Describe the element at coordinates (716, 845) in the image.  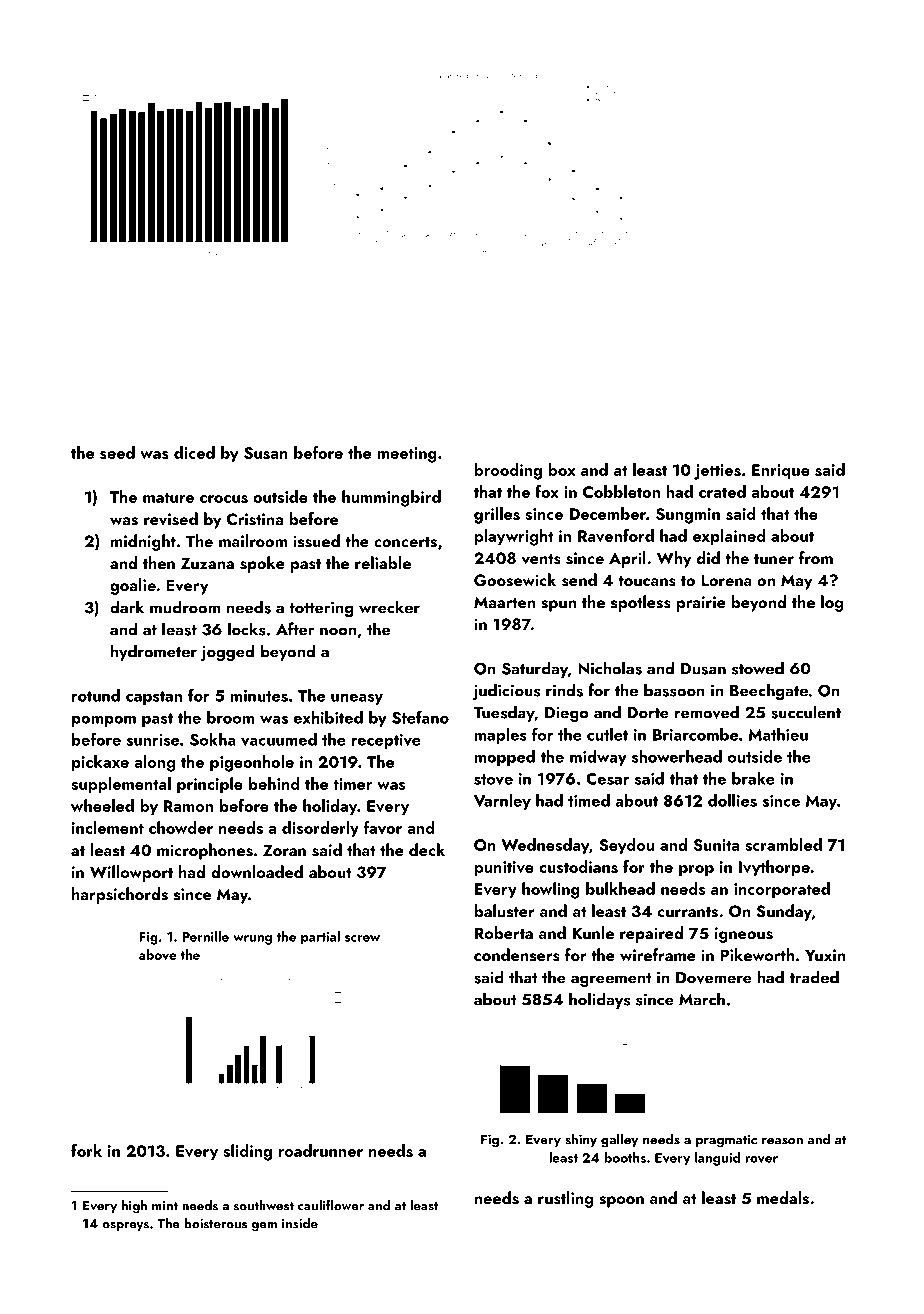
I see `Sunita` at that location.
